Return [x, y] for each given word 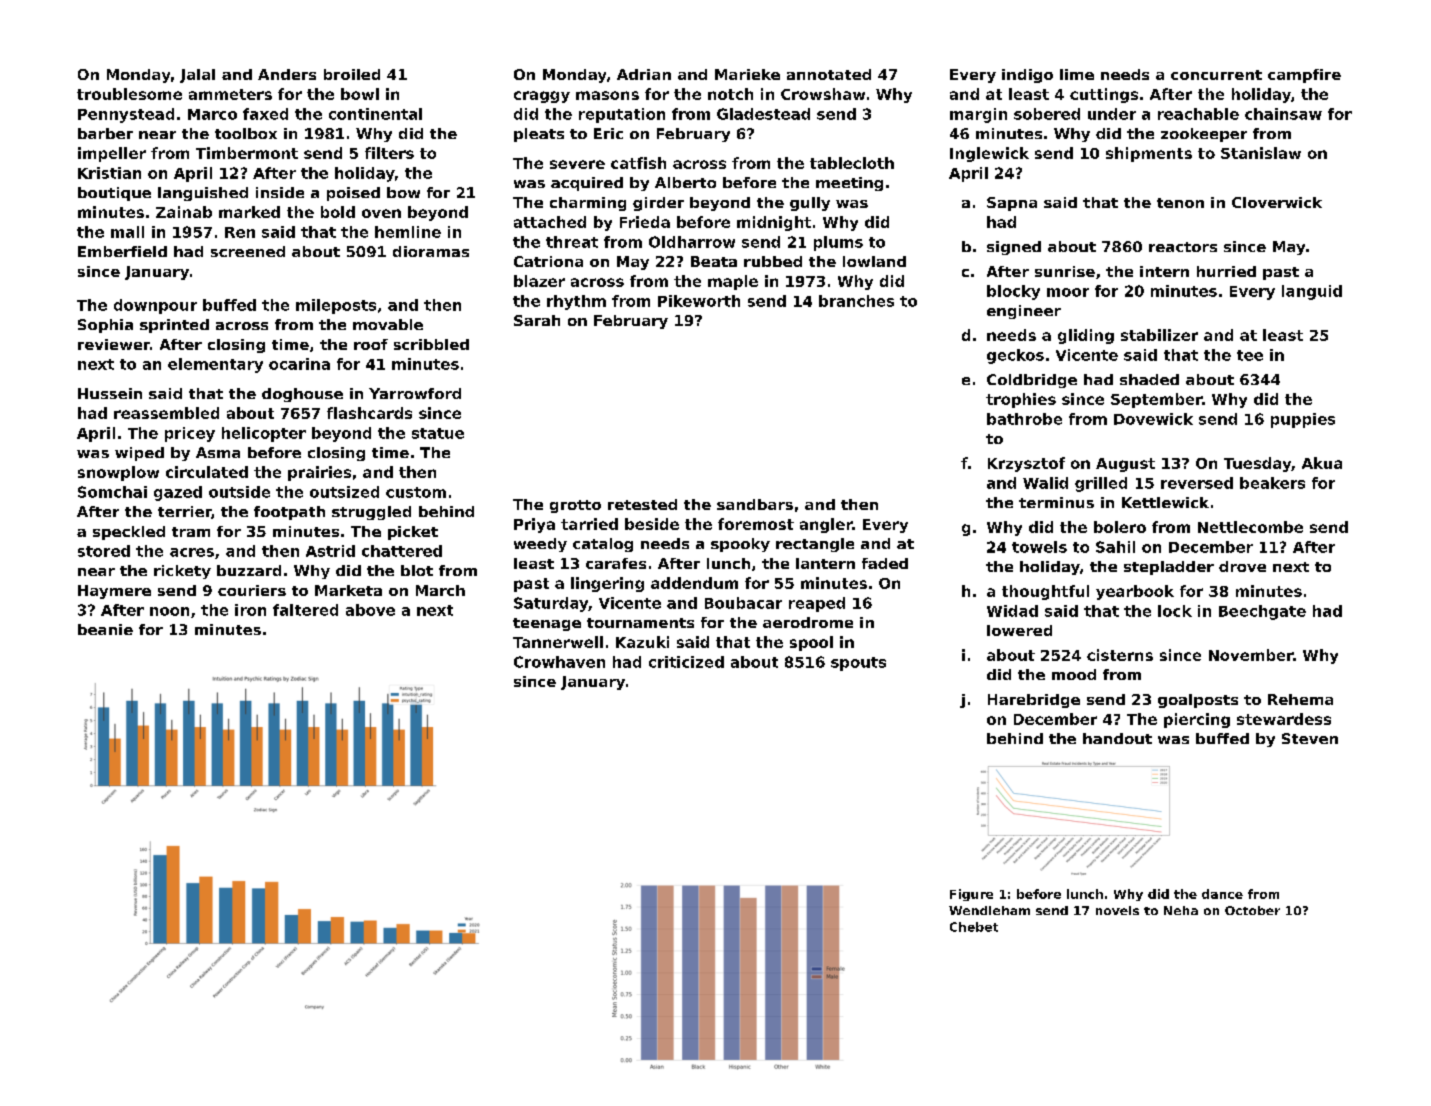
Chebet [974, 927]
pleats [539, 135]
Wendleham [989, 910]
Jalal [197, 76]
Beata [714, 261]
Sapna [1012, 204]
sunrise [1065, 271]
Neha [1181, 910]
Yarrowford [415, 393]
